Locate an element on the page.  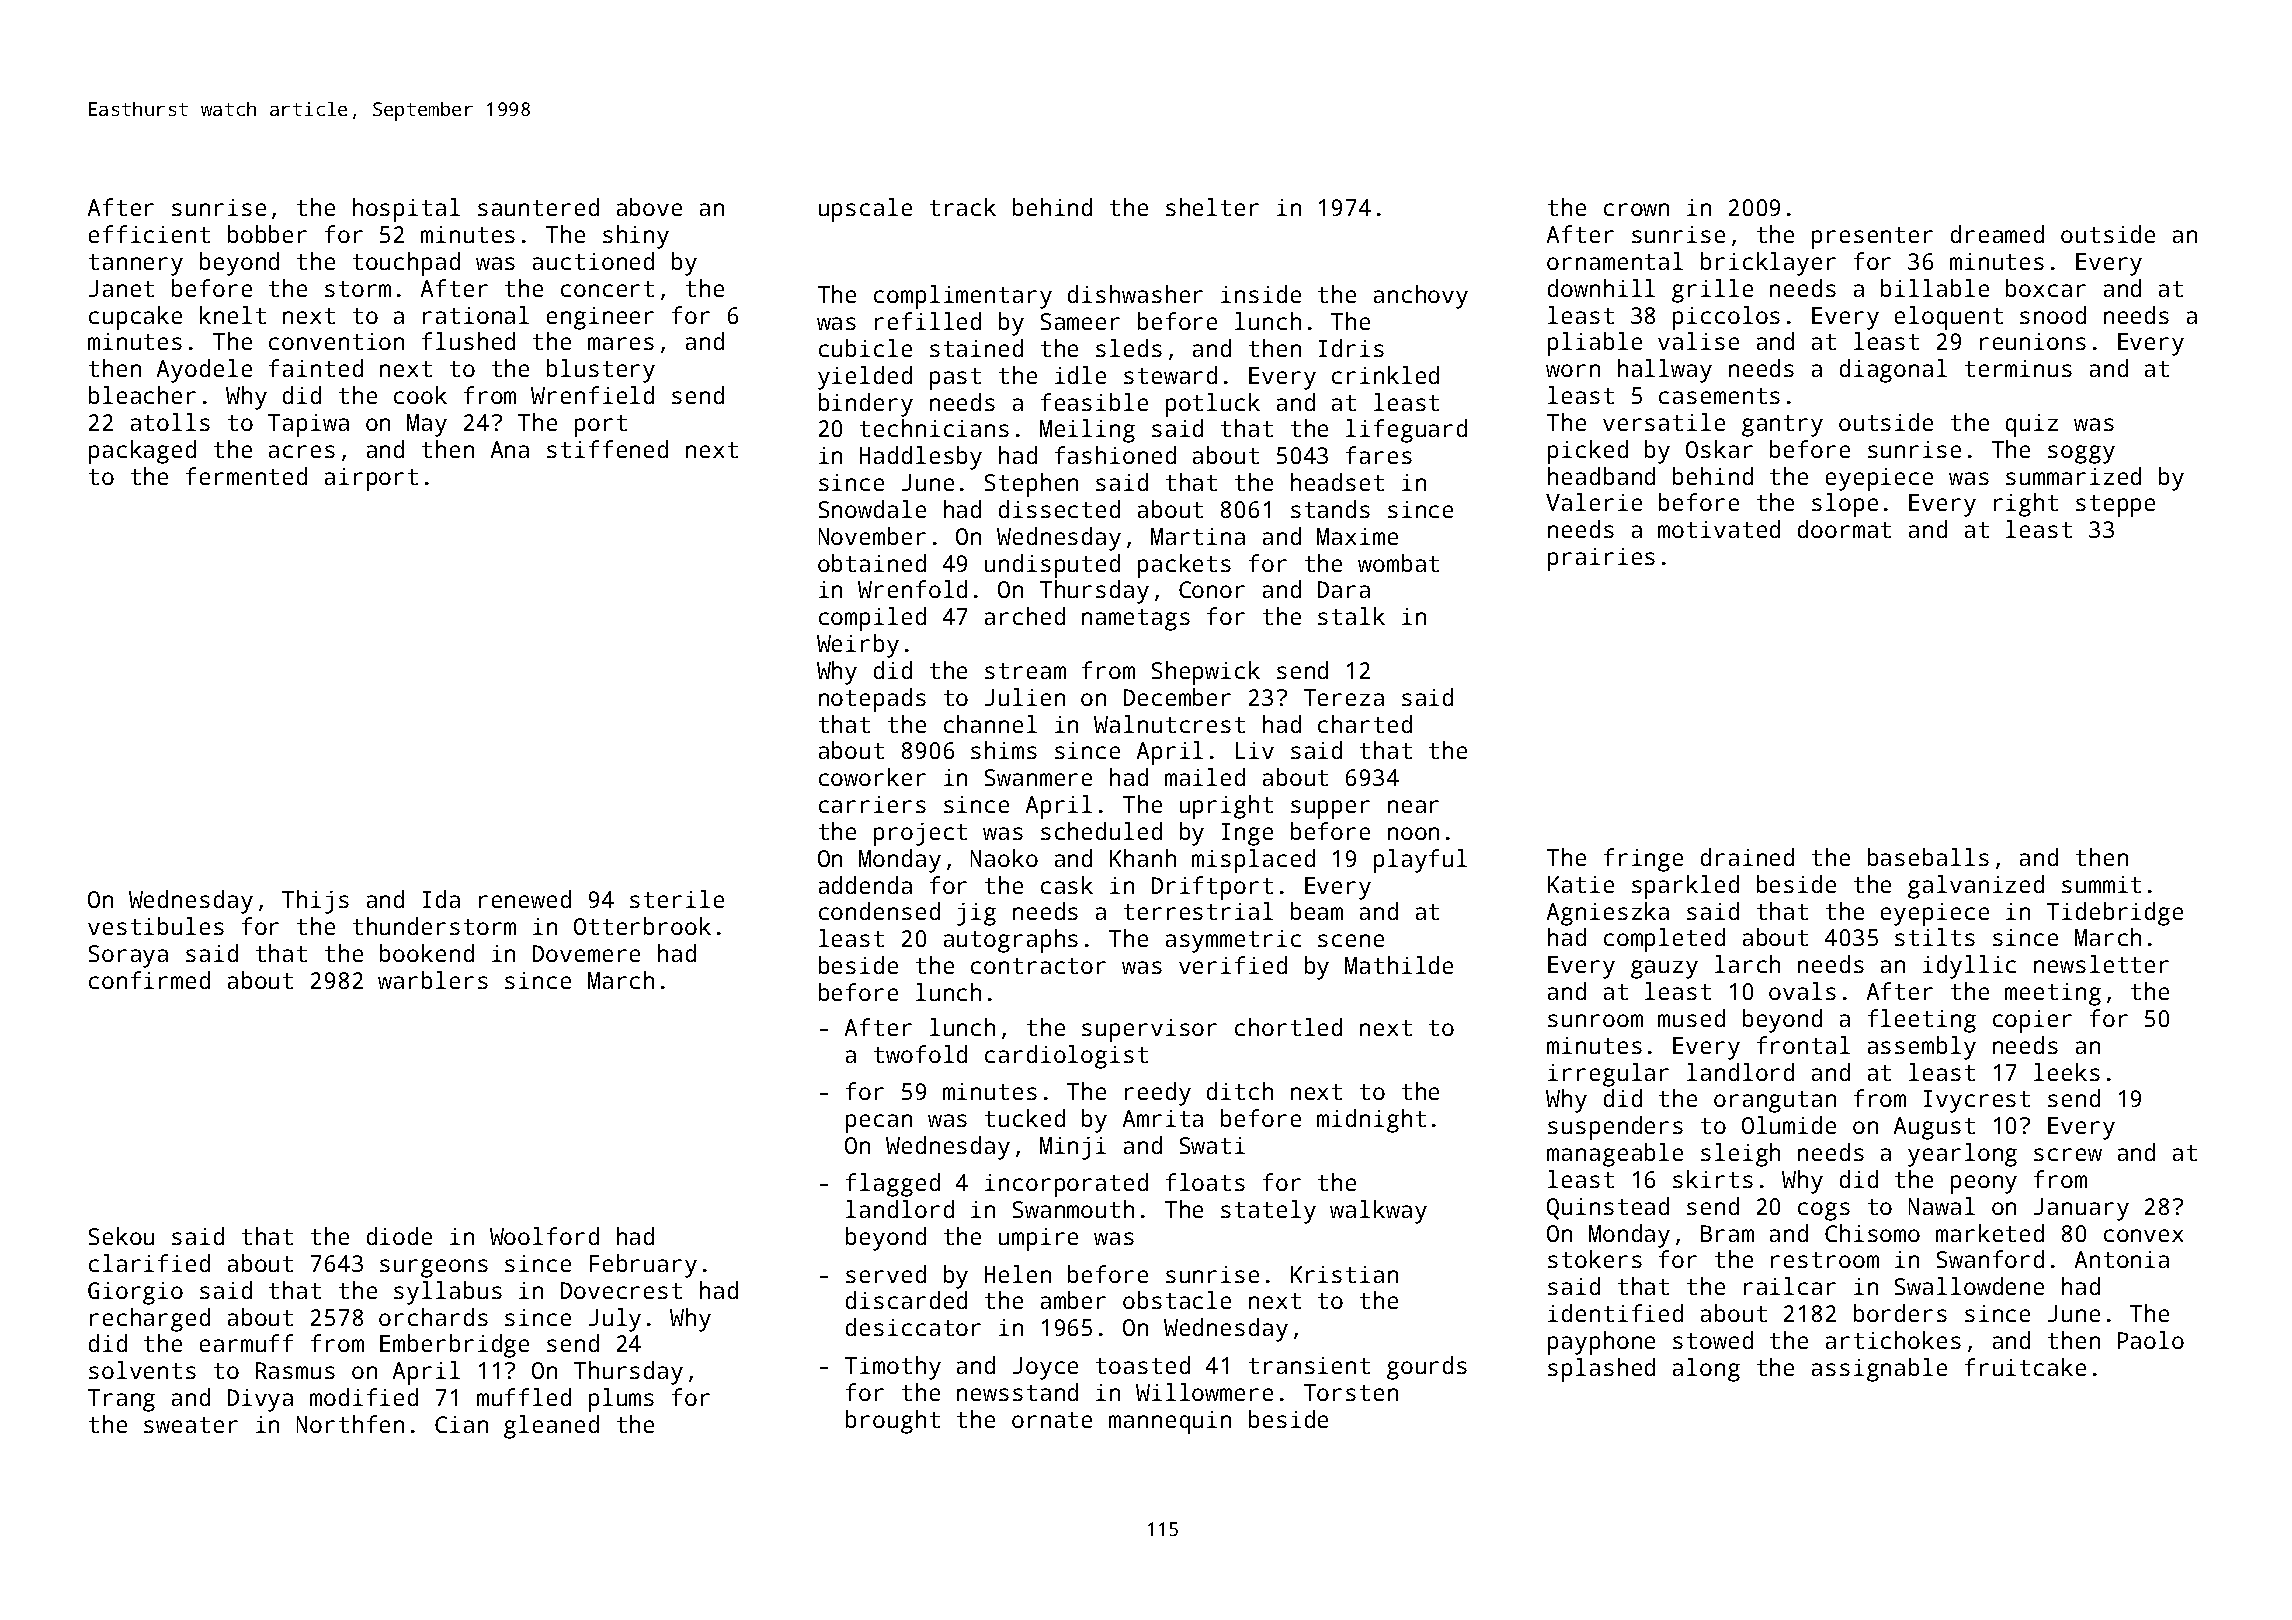
shelter is located at coordinates (1212, 207).
